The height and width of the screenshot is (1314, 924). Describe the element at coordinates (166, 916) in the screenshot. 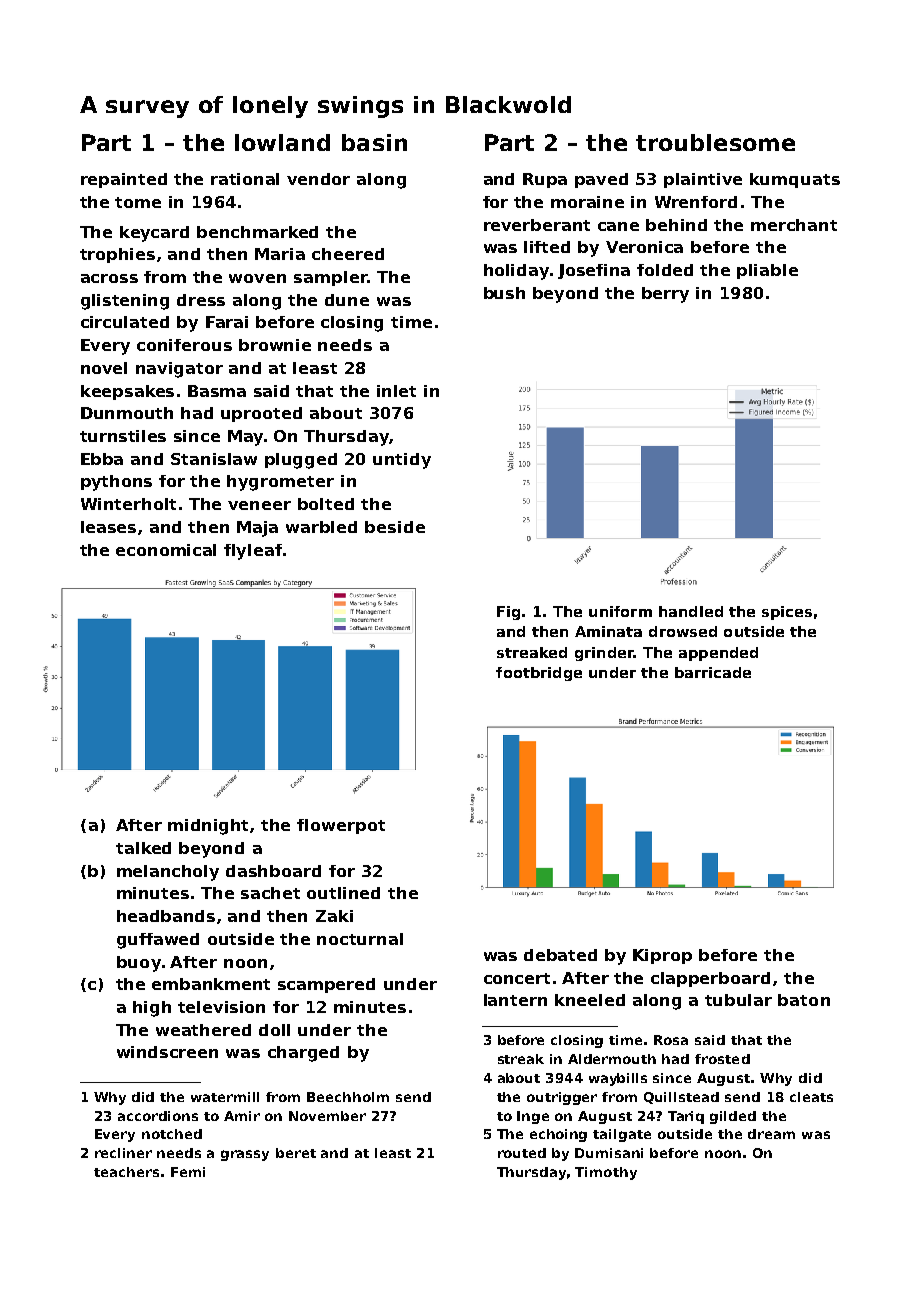

I see `headbands` at that location.
